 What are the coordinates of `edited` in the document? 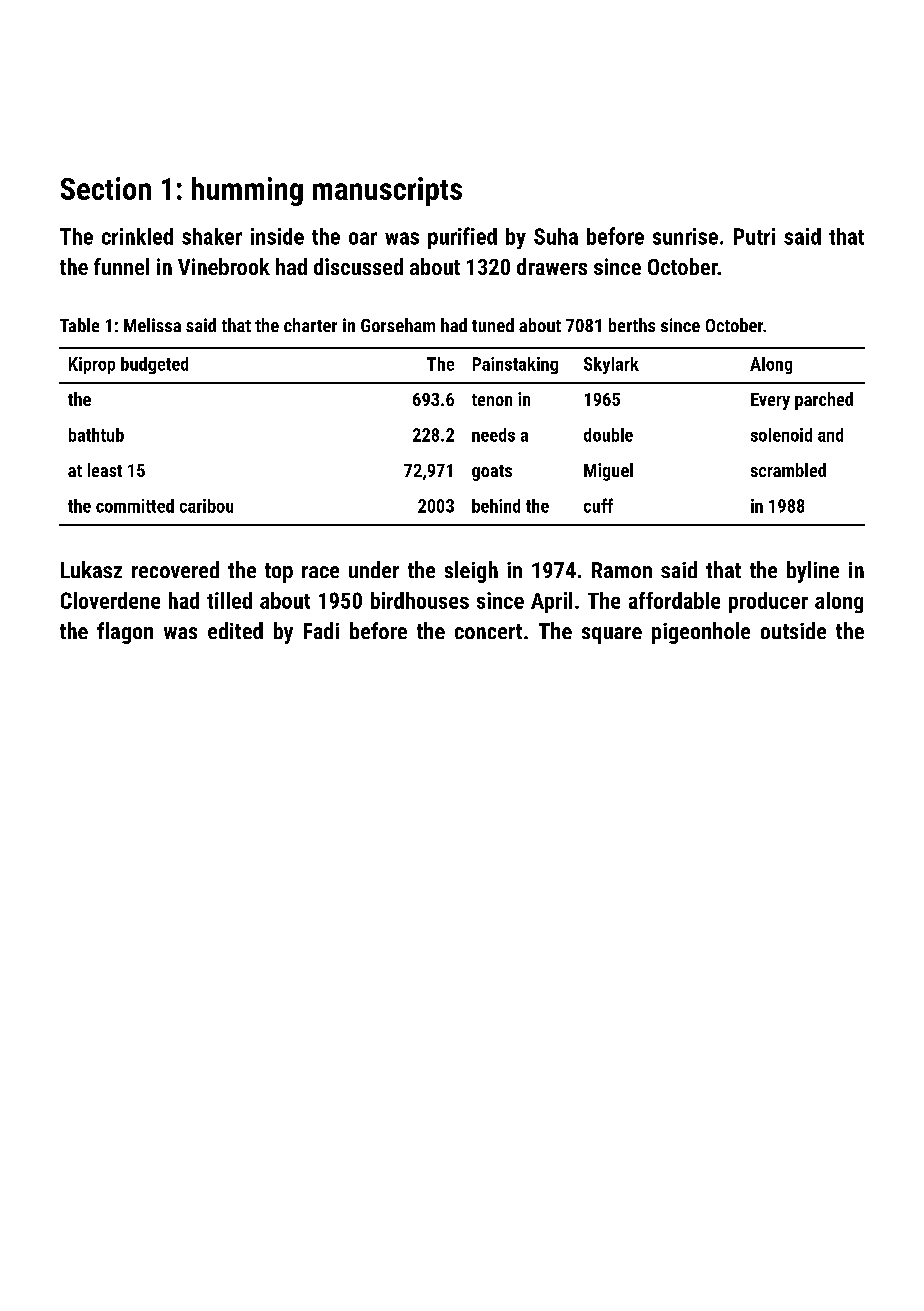 It's located at (235, 630).
